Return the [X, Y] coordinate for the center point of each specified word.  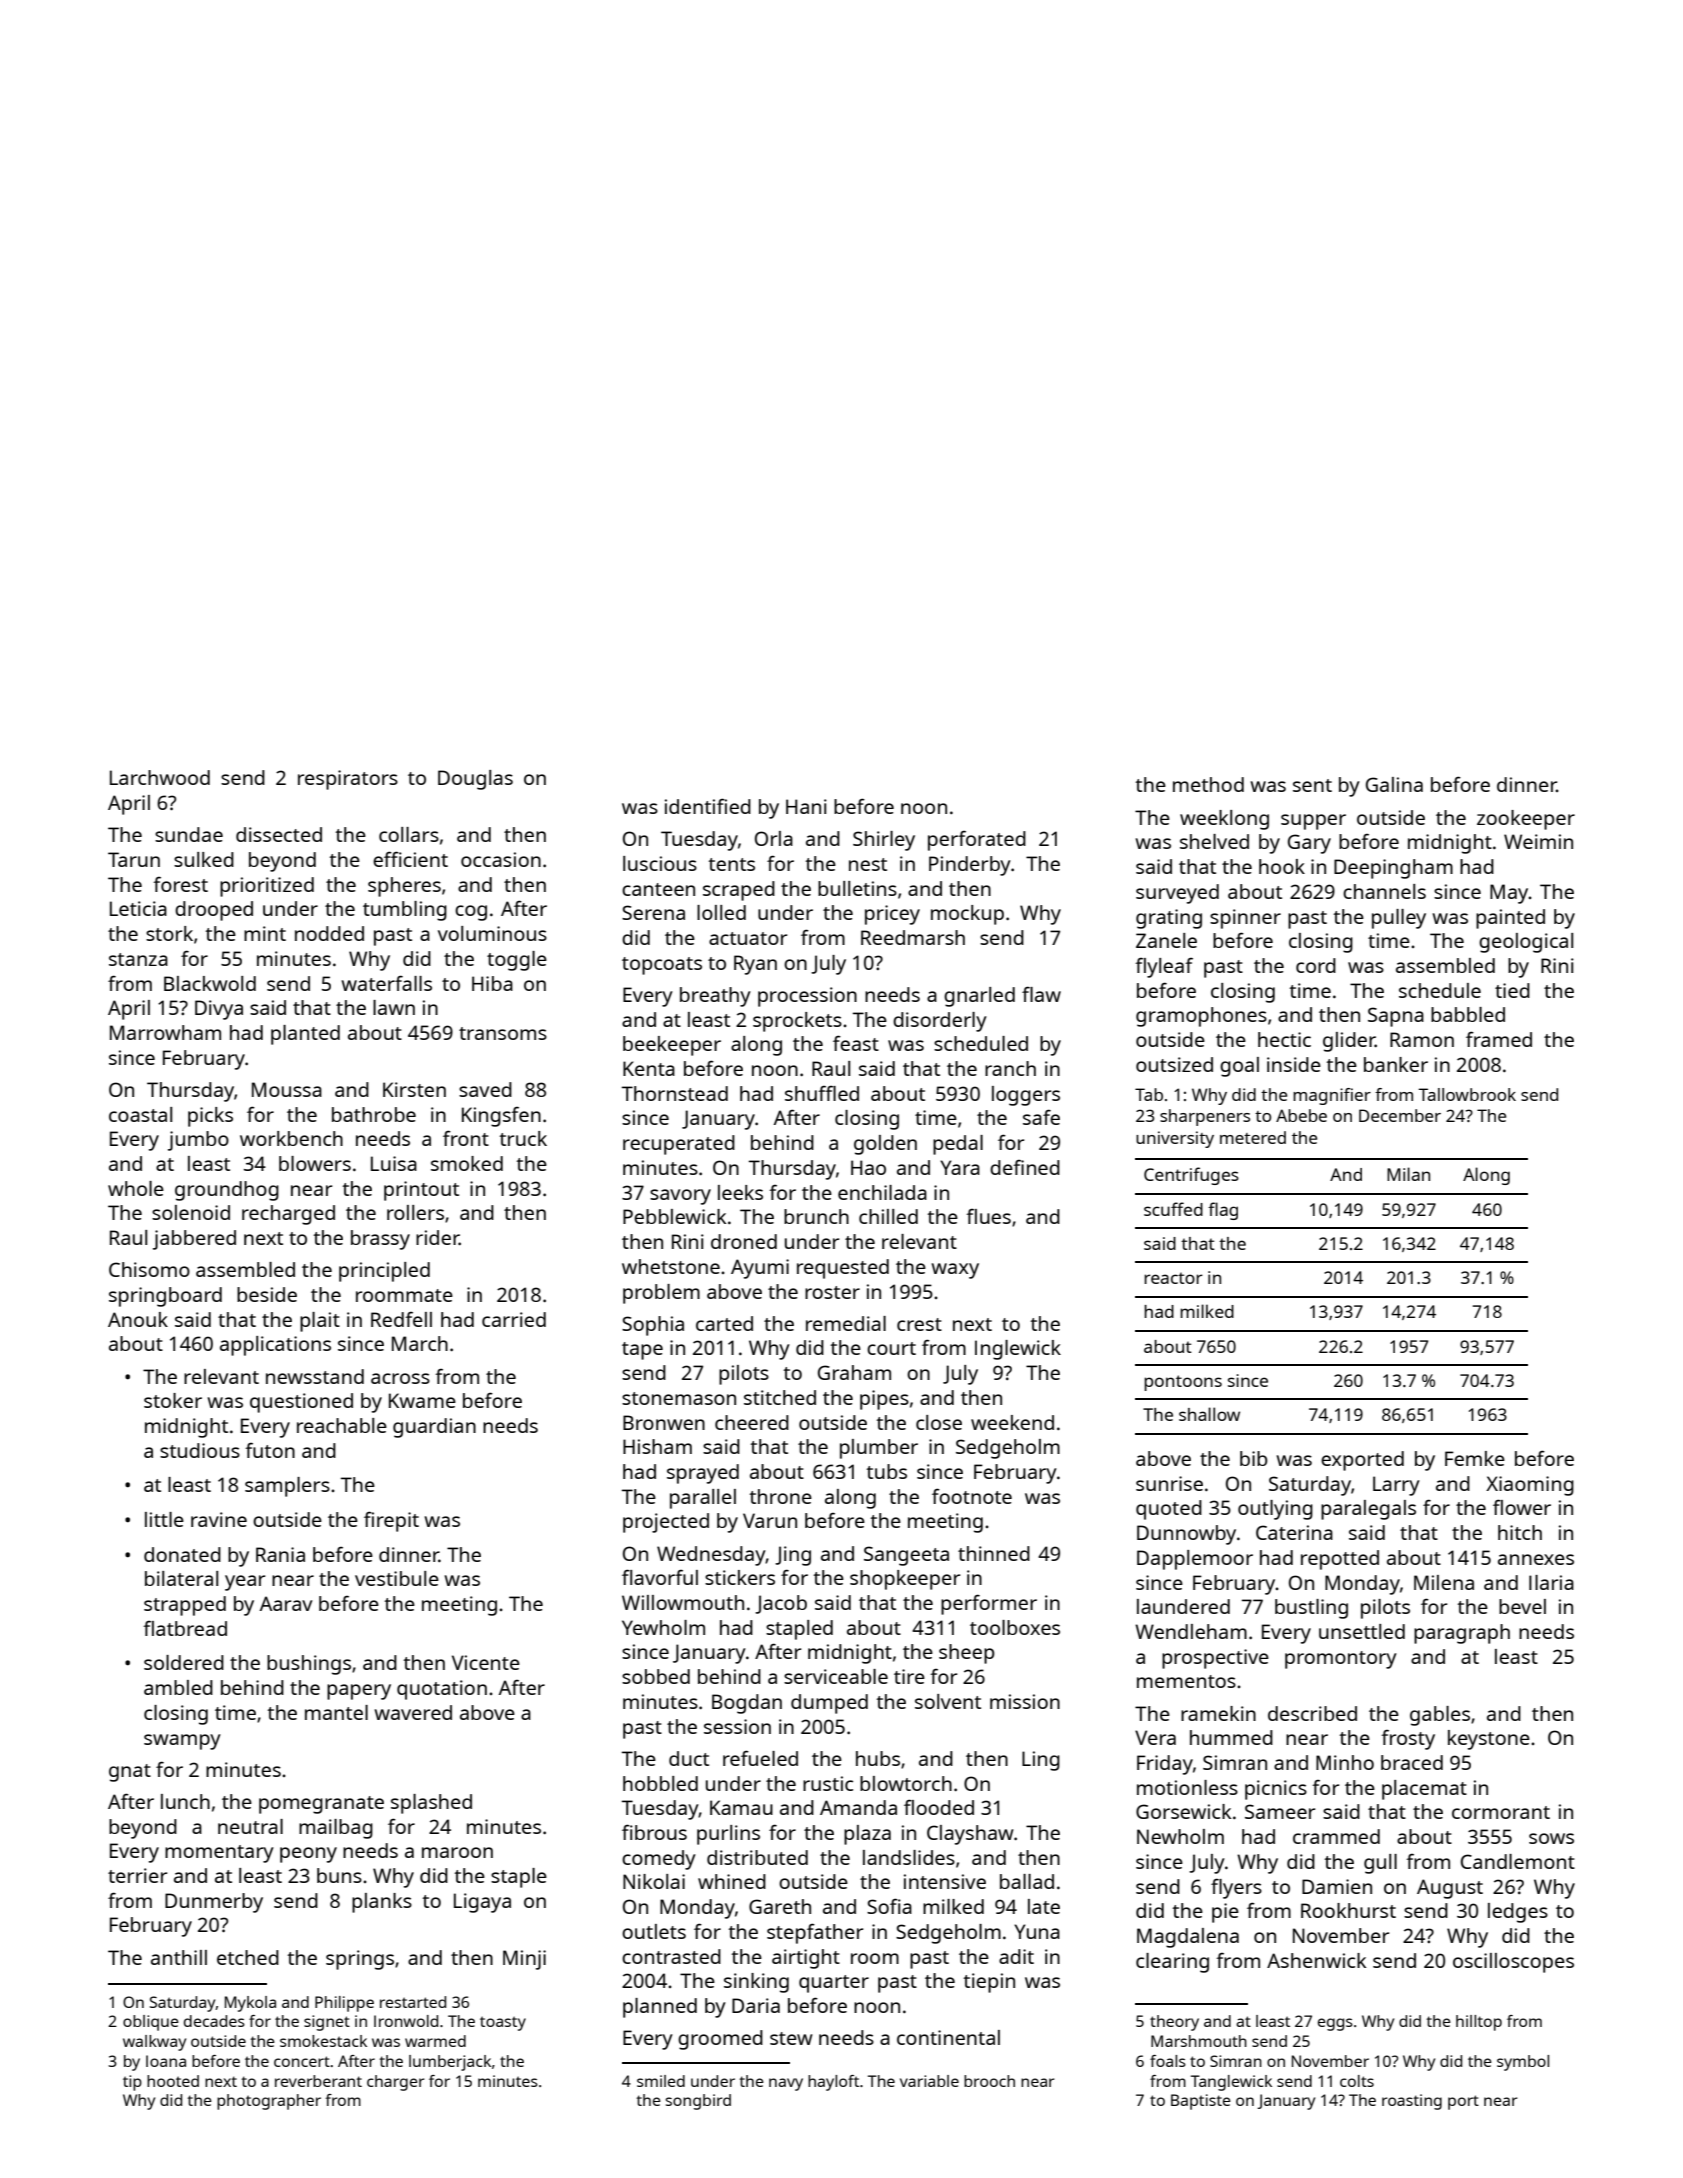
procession [807, 997]
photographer [269, 2102]
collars [409, 834]
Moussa [287, 1089]
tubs [886, 1471]
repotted [1340, 1560]
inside [1294, 1064]
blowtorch [906, 1783]
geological [1526, 943]
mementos [1186, 1681]
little [164, 1519]
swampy [182, 1742]
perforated [977, 841]
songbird [698, 2102]
